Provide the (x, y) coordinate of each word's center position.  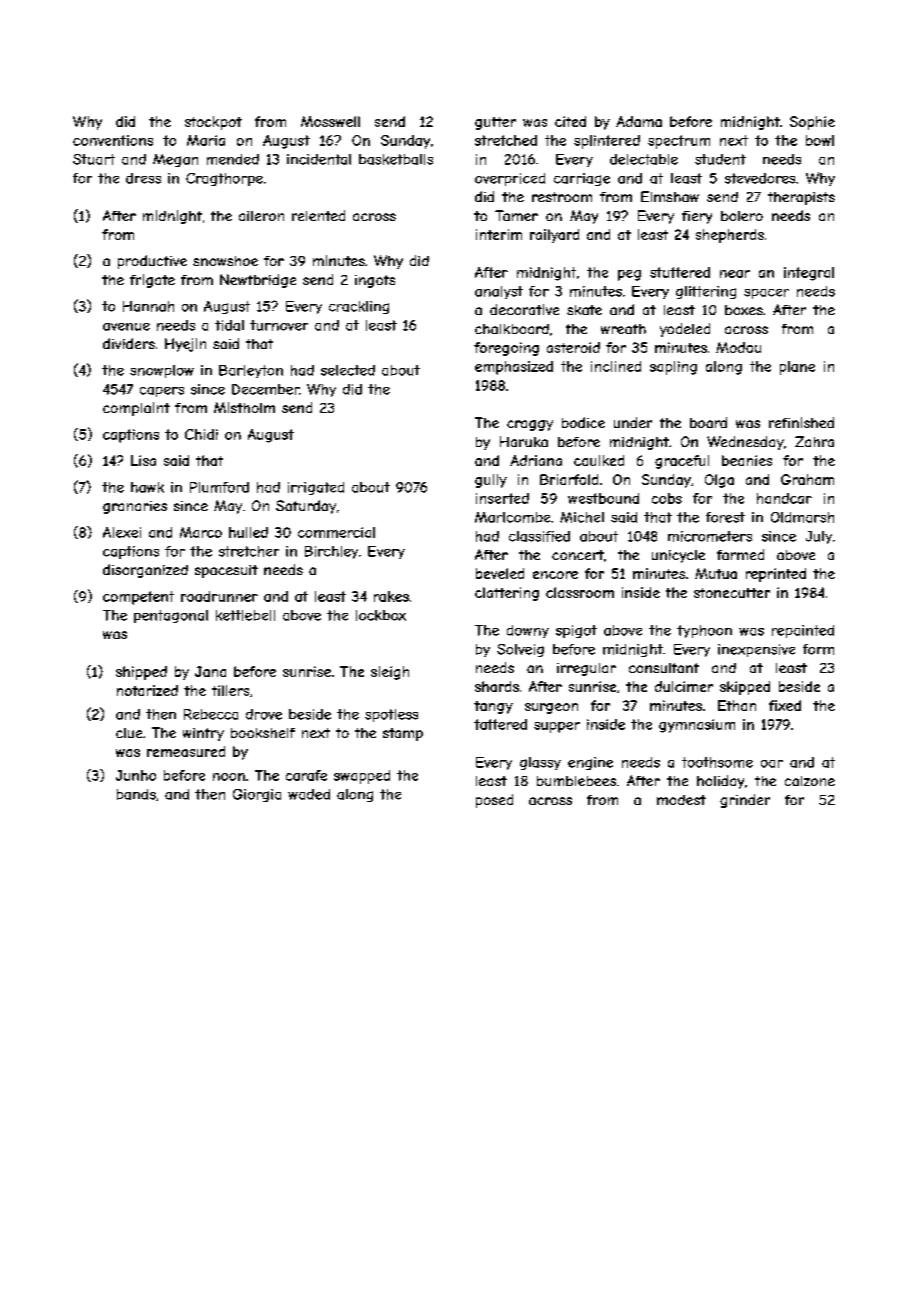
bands (136, 794)
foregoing (506, 349)
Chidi (201, 434)
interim (499, 234)
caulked (599, 460)
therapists (801, 198)
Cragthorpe (224, 179)
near (735, 274)
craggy (530, 425)
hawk (147, 487)
